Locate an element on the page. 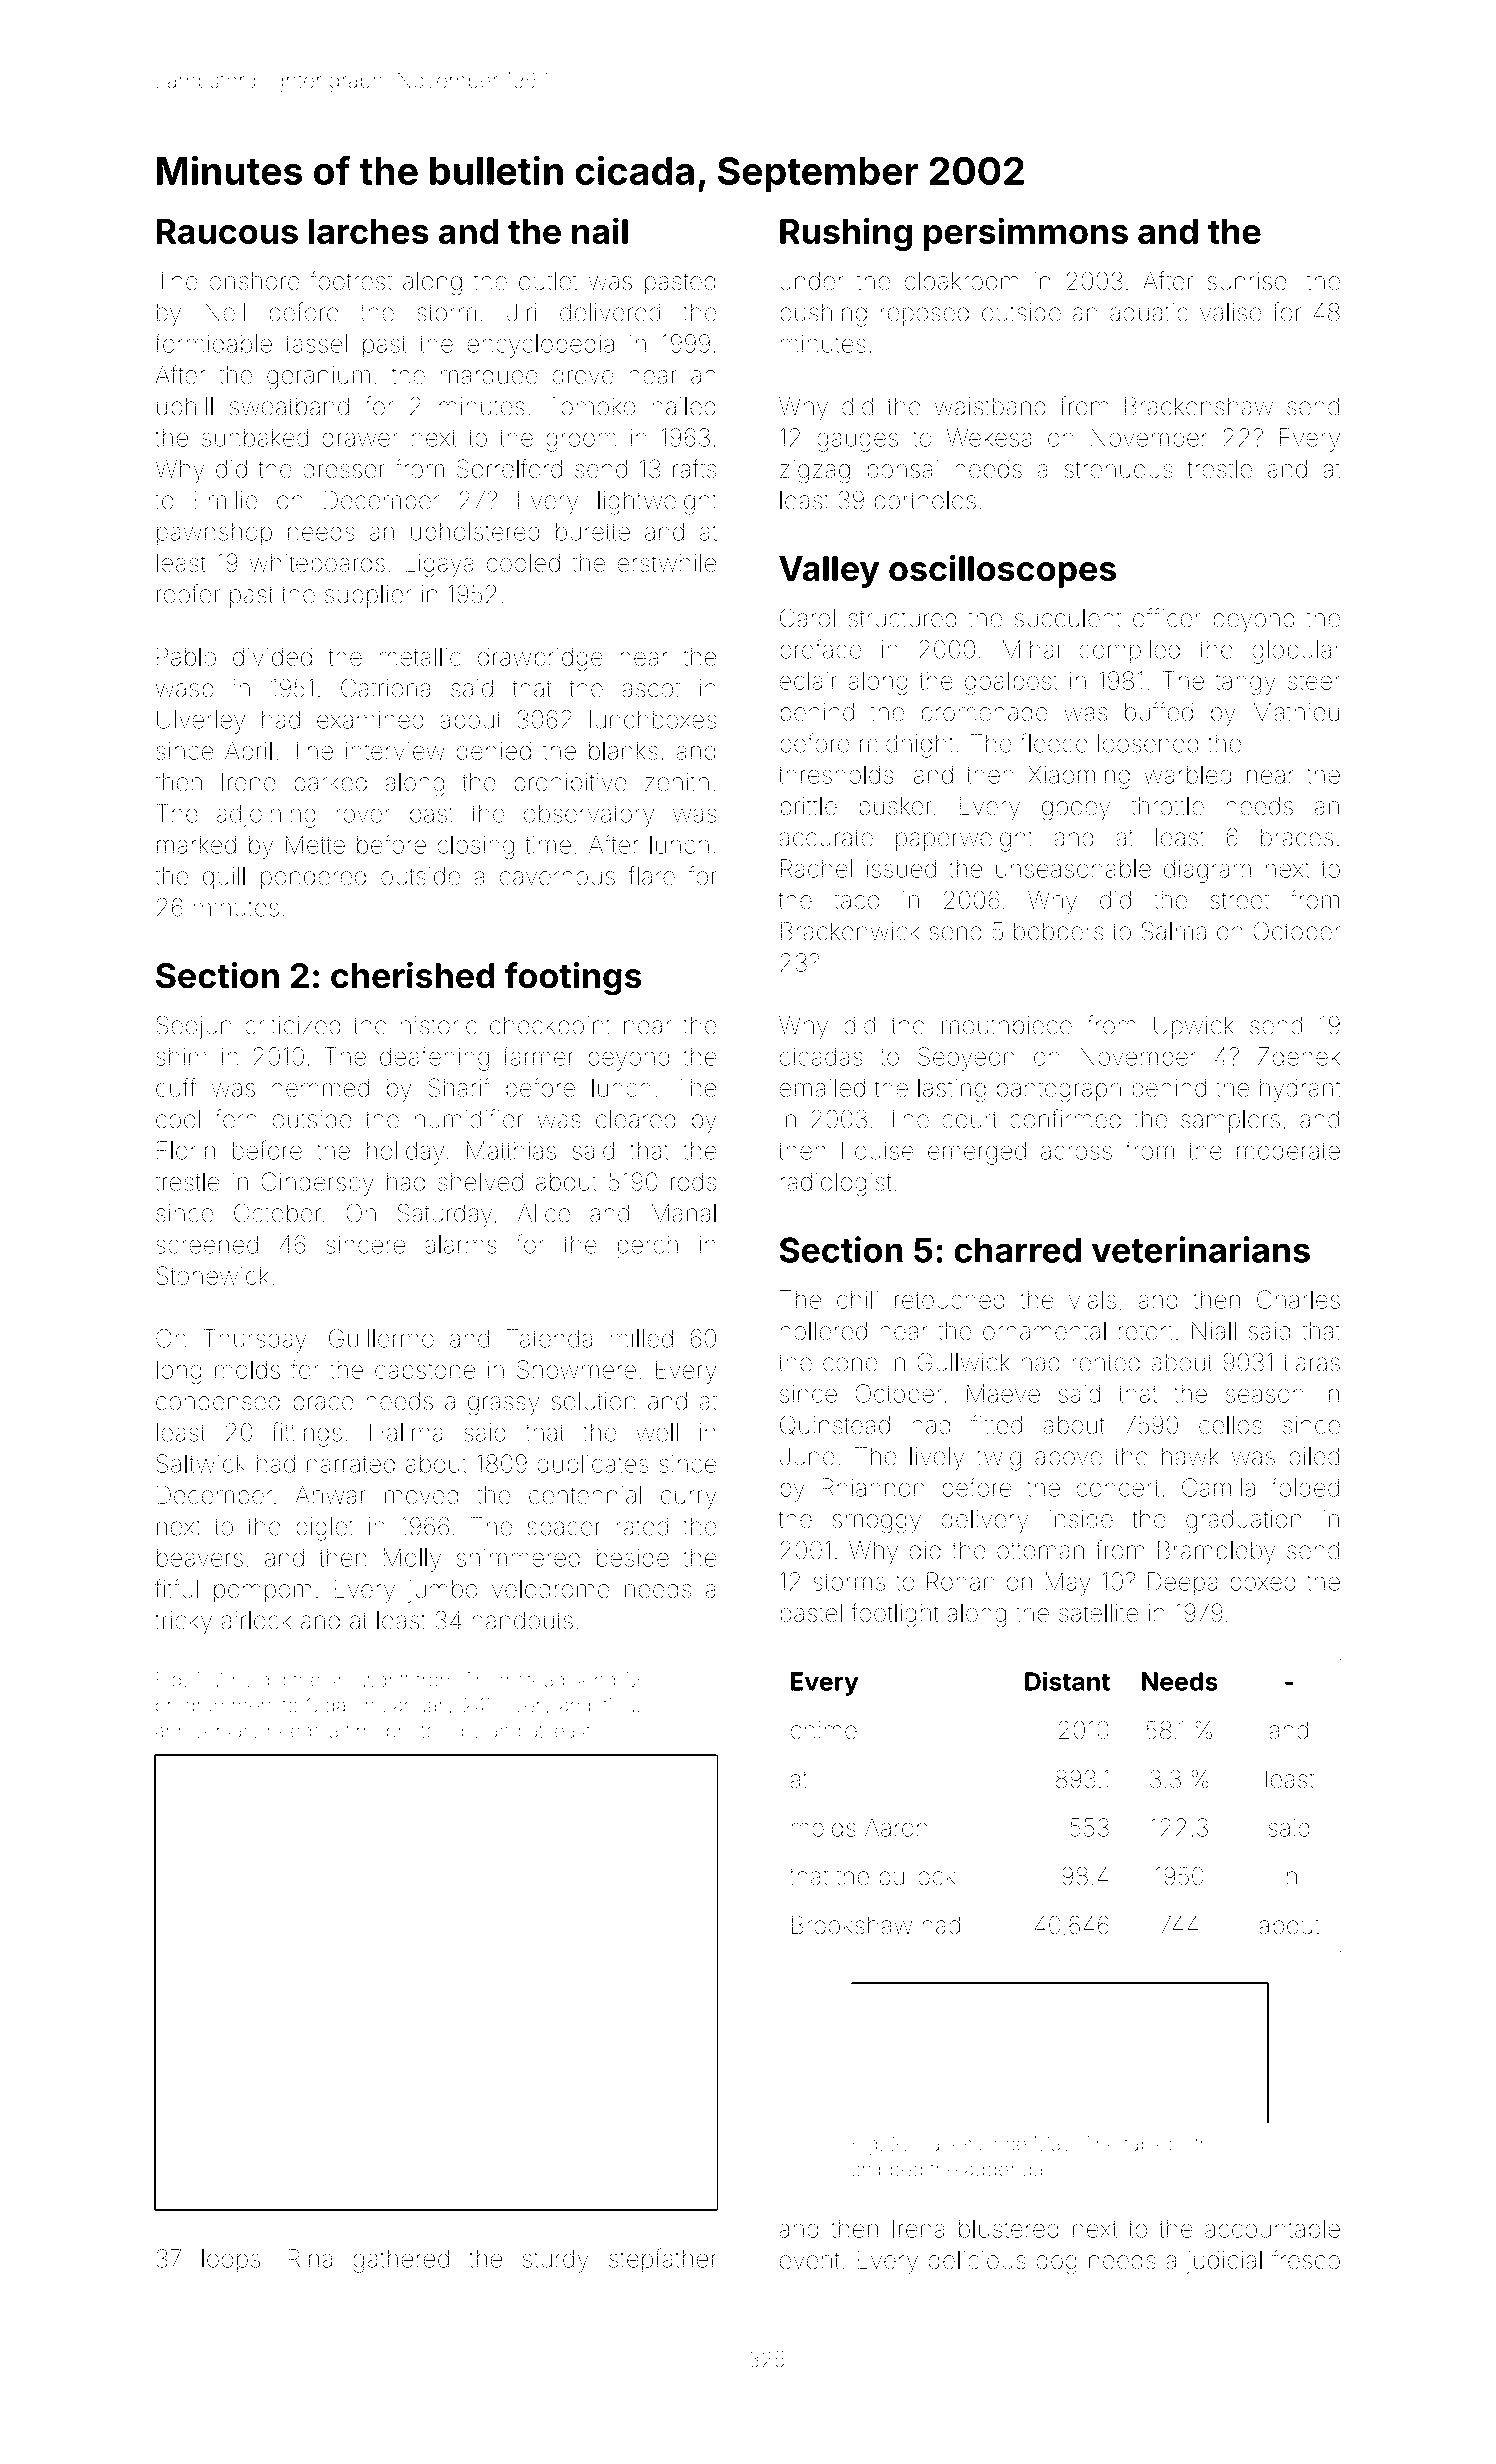  ascot is located at coordinates (651, 689).
